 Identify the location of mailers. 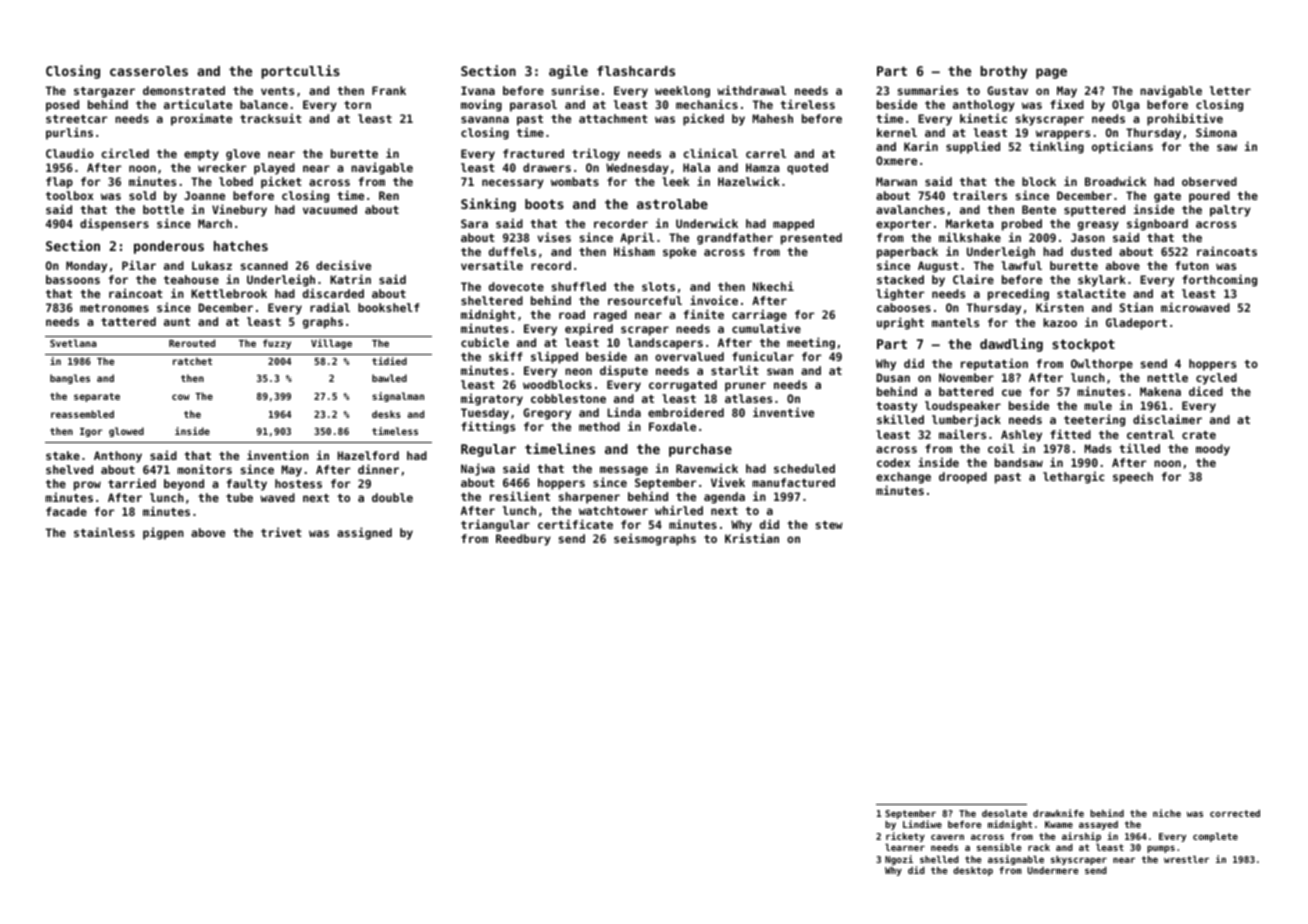
(962, 434).
